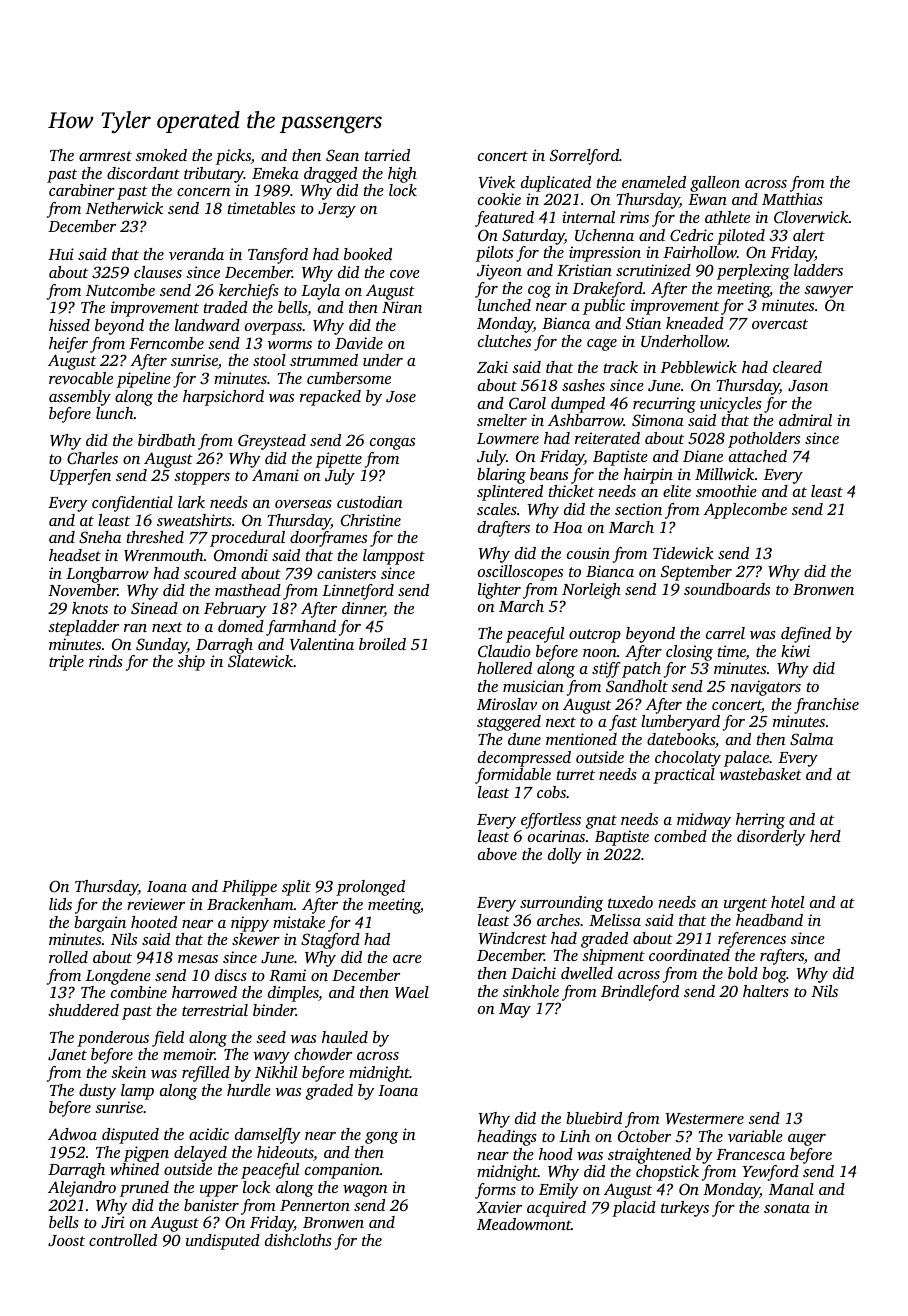  What do you see at coordinates (66, 1241) in the image?
I see `Joost` at bounding box center [66, 1241].
